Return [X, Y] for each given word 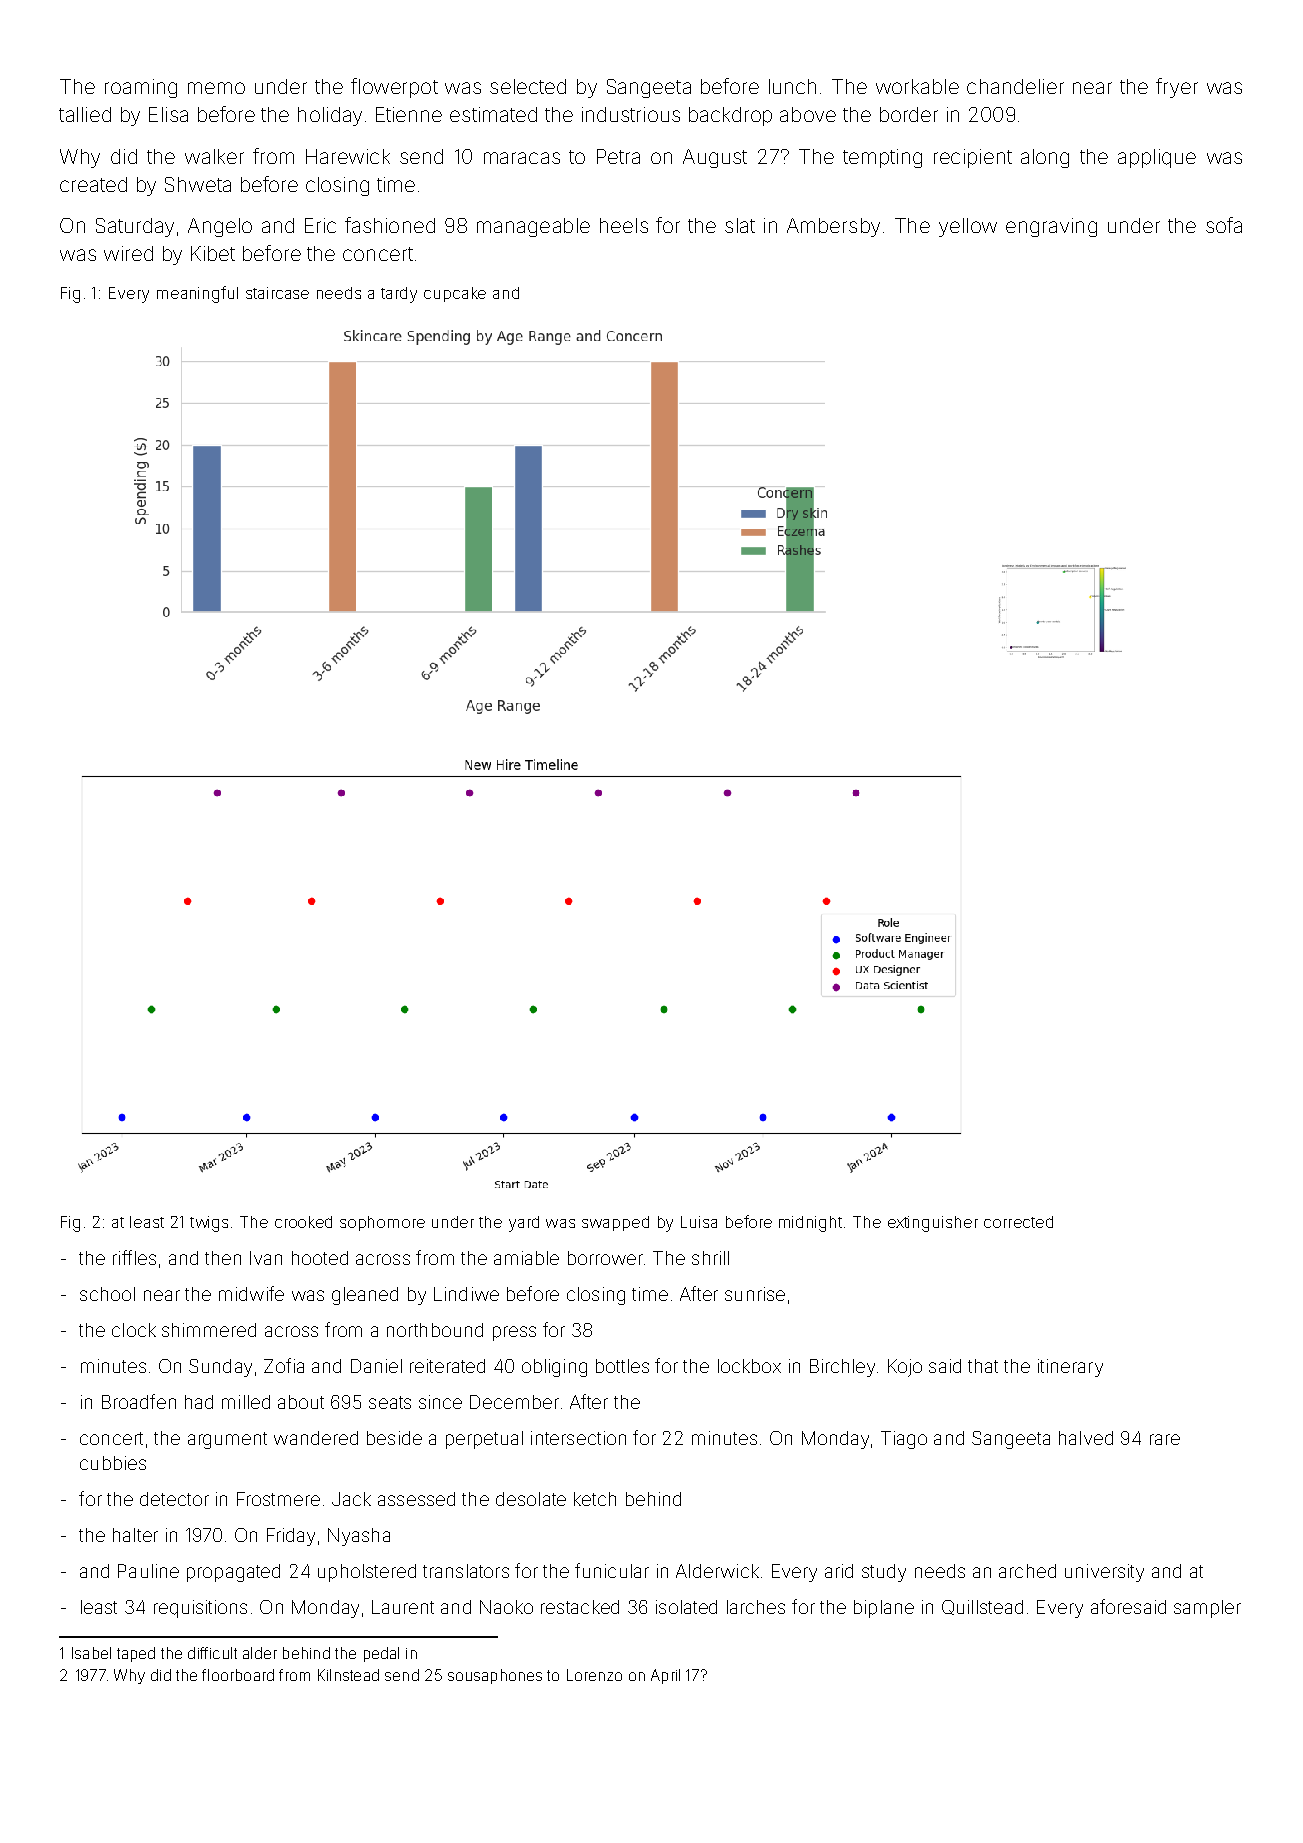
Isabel [91, 1653]
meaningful [197, 294]
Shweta [198, 184]
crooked [303, 1222]
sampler [1207, 1609]
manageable [533, 227]
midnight [810, 1224]
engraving [1051, 227]
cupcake [455, 294]
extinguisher [933, 1224]
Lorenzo [594, 1675]
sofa [1224, 225]
